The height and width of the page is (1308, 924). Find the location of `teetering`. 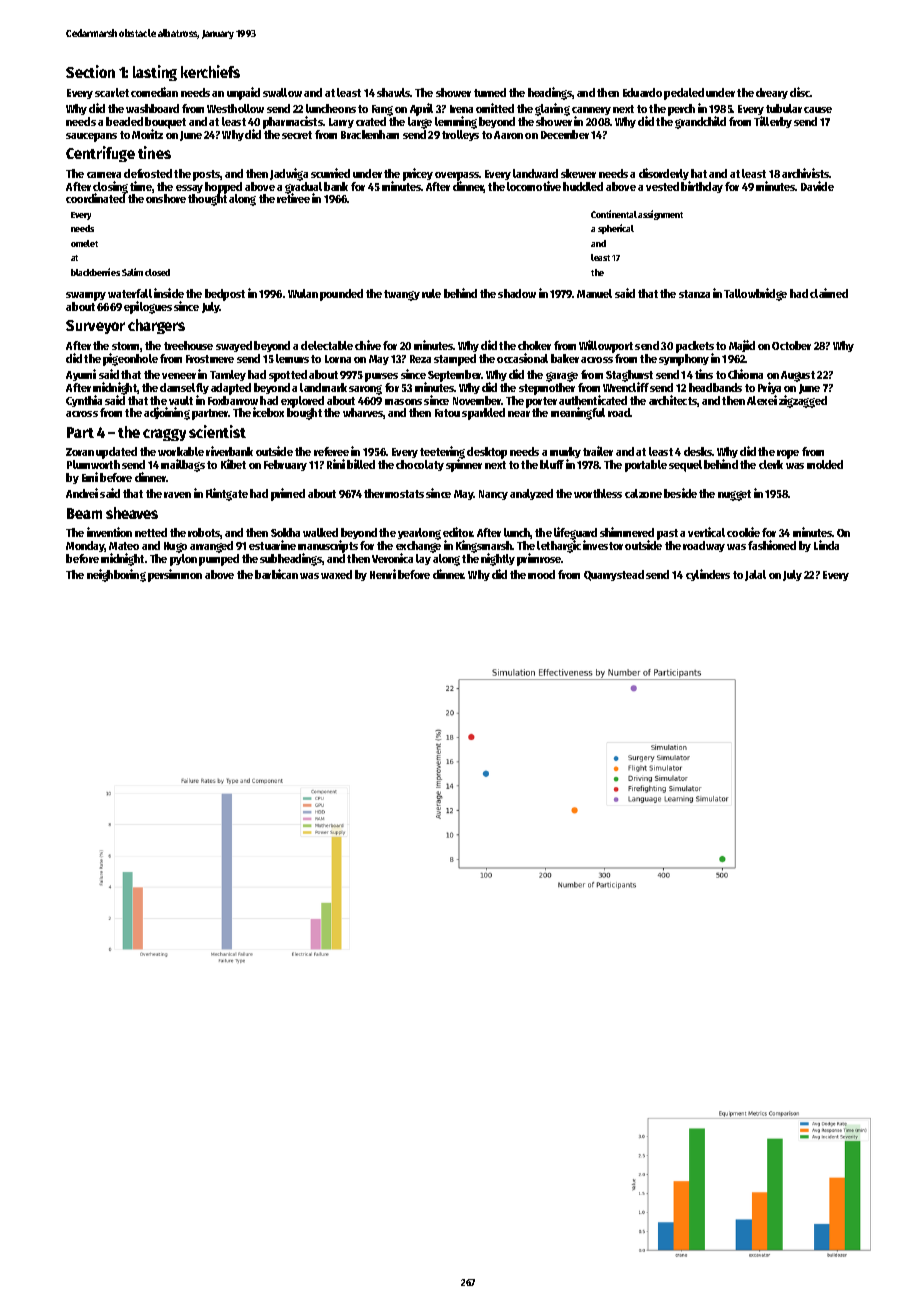

teetering is located at coordinates (442, 453).
